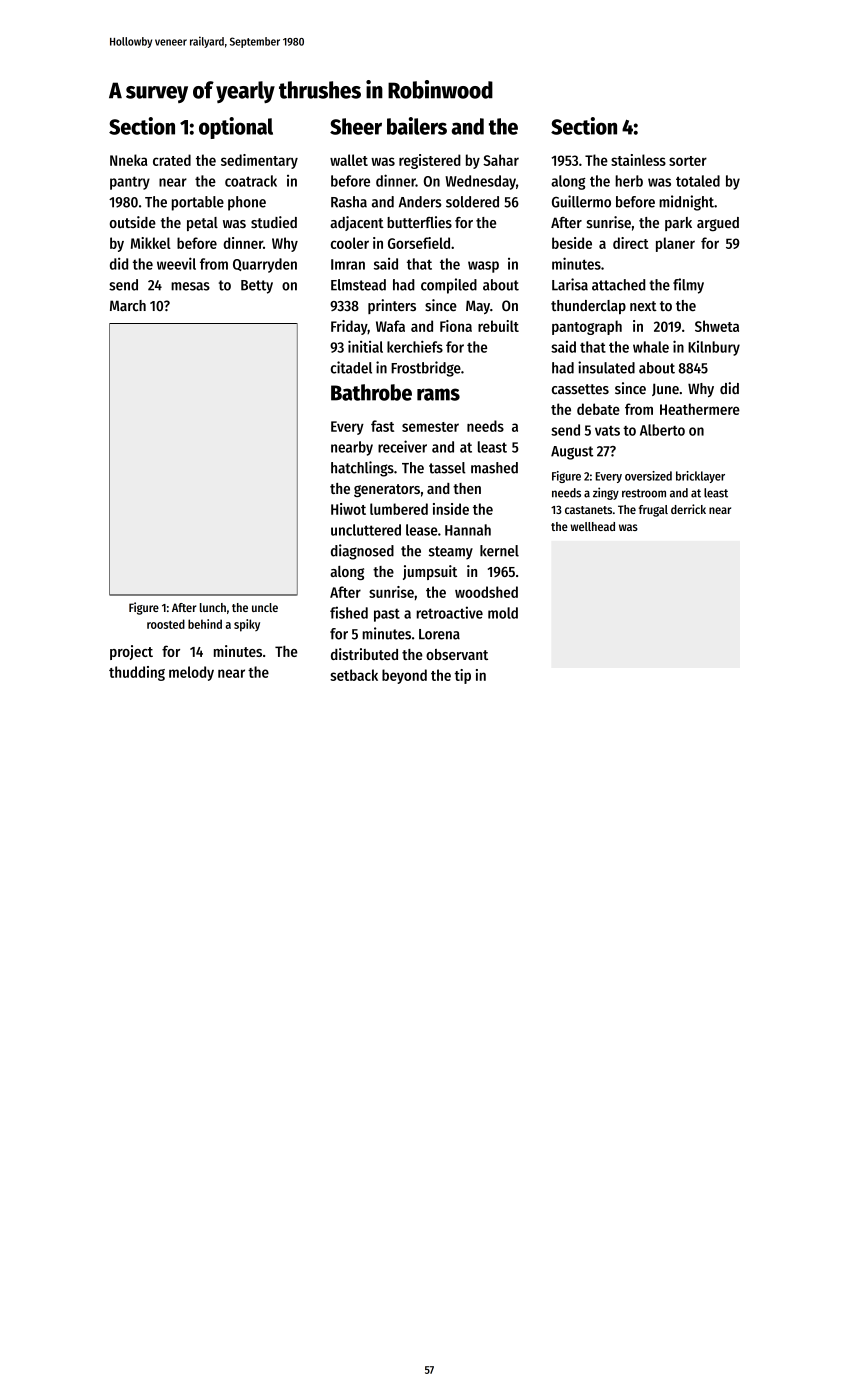 This screenshot has width=849, height=1400. What do you see at coordinates (688, 509) in the screenshot?
I see `derrick` at bounding box center [688, 509].
